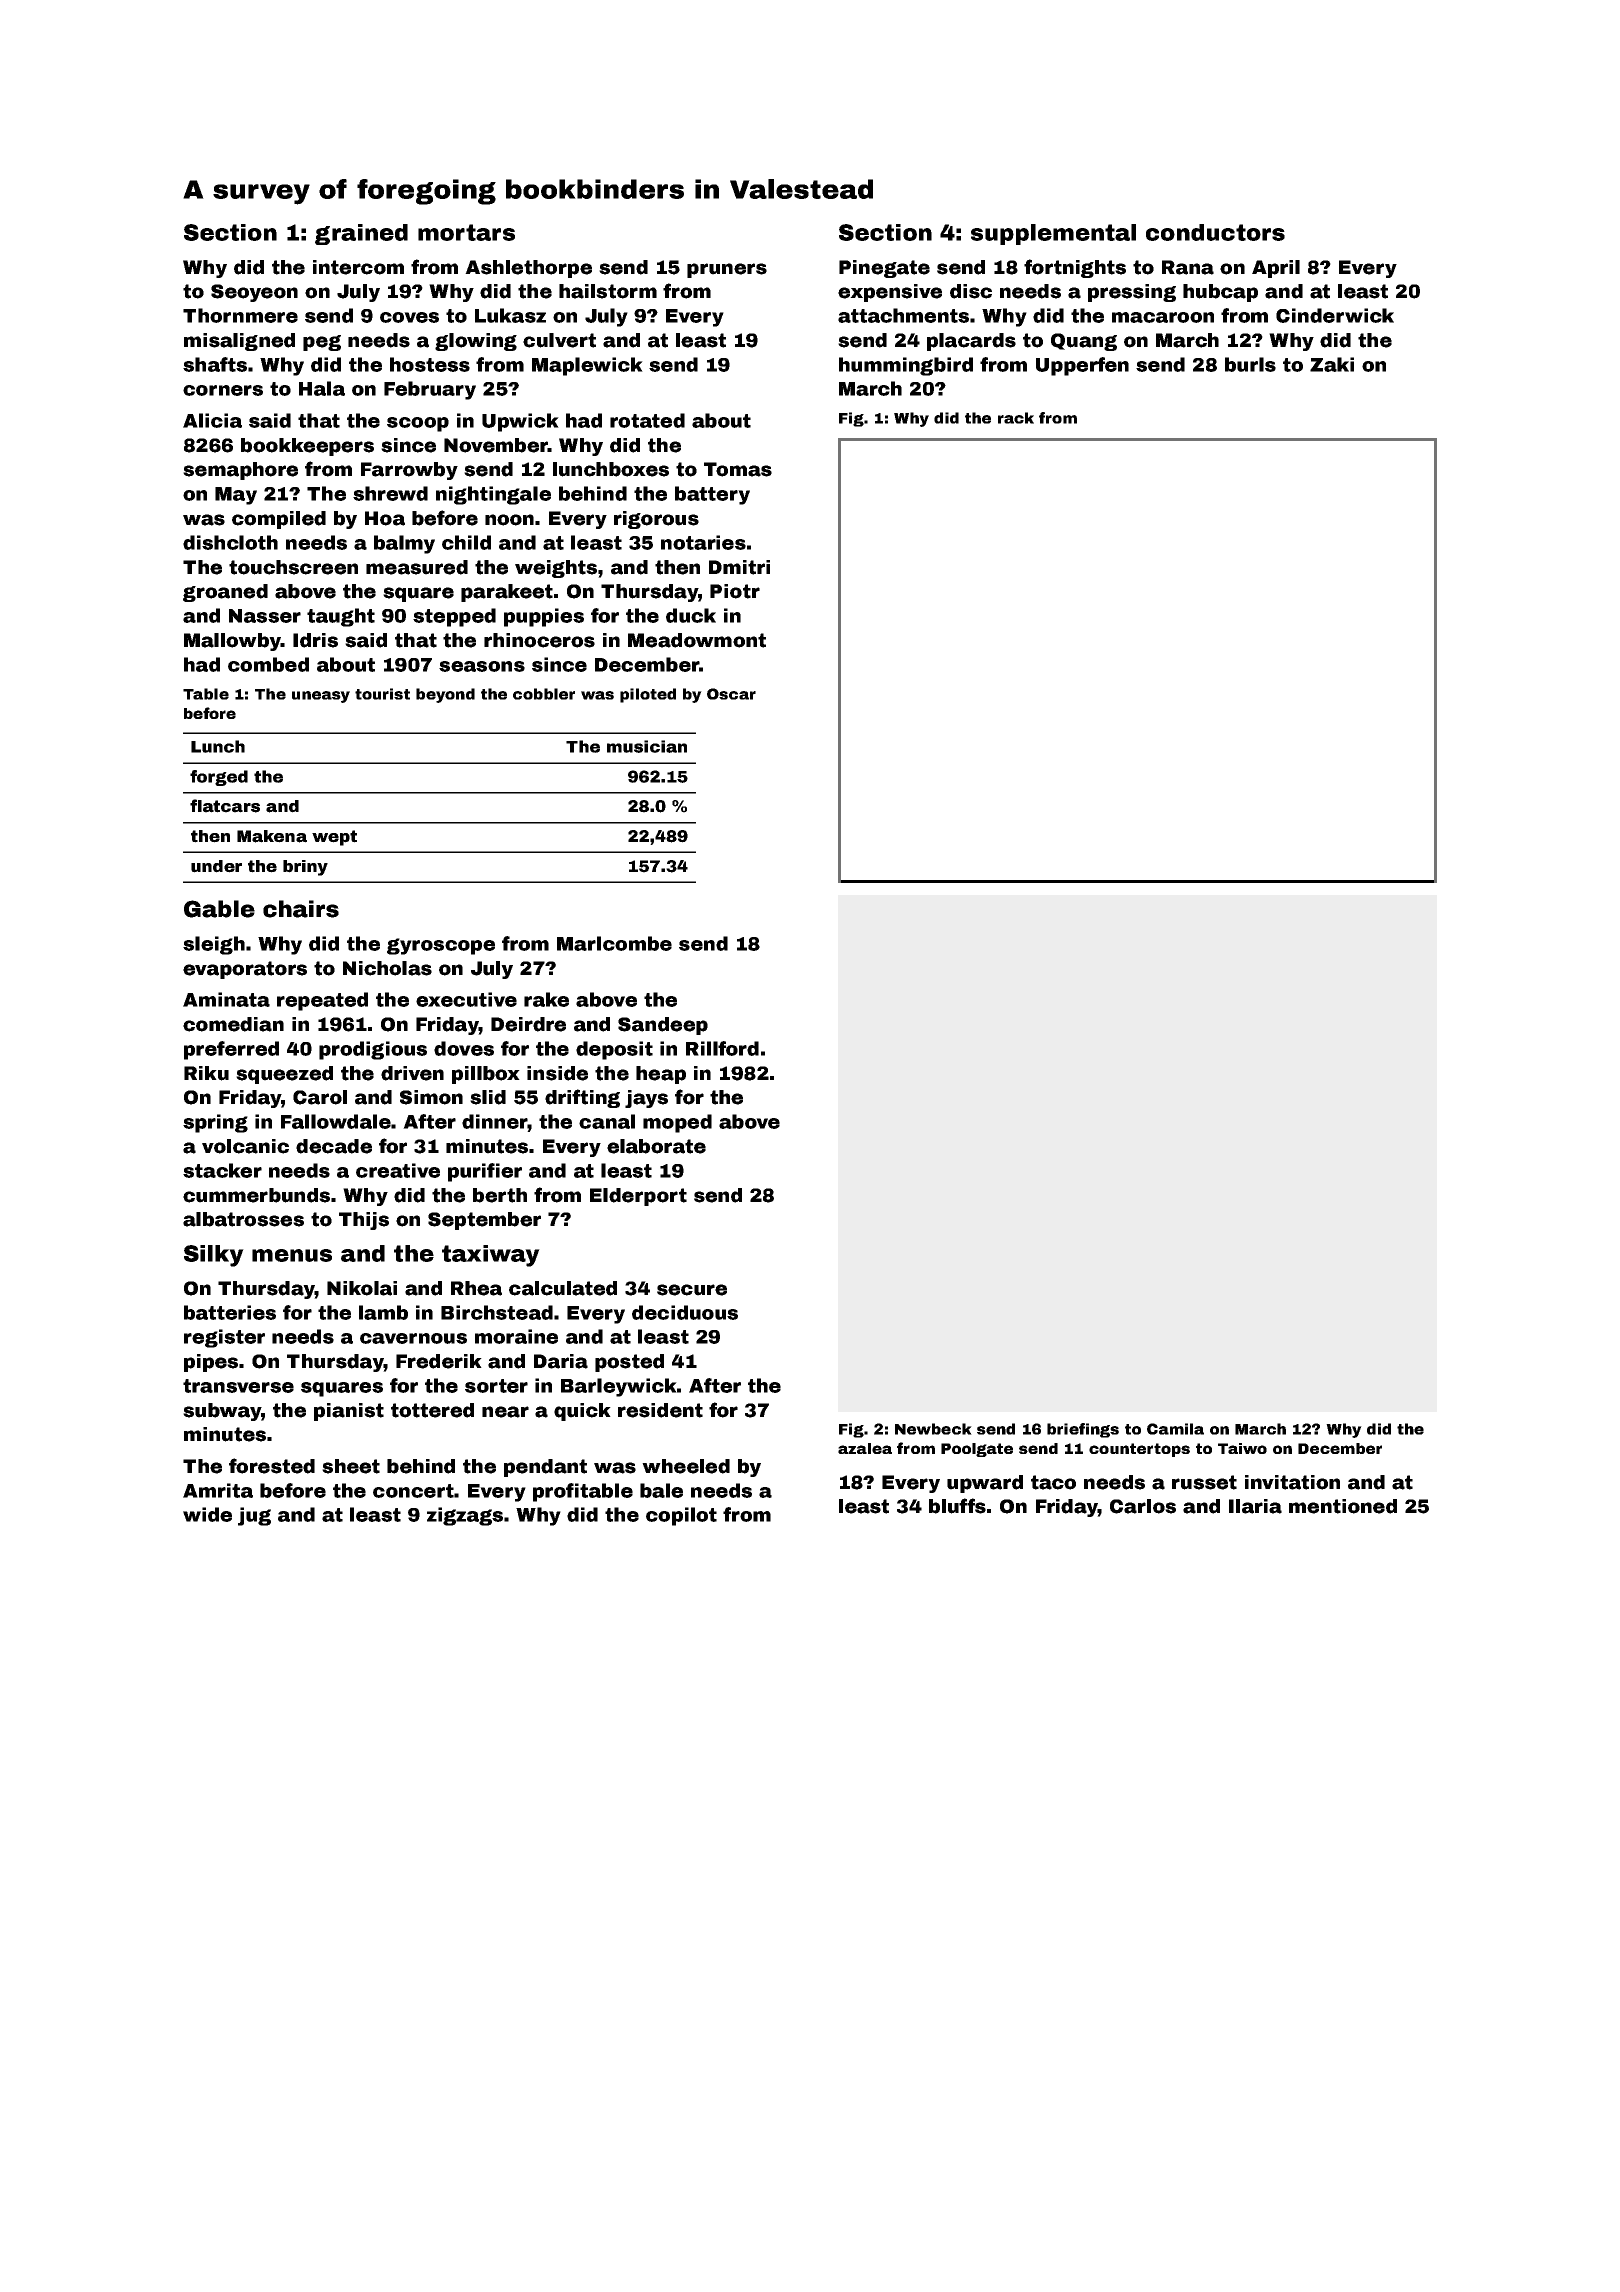  I want to click on mortars, so click(466, 232).
